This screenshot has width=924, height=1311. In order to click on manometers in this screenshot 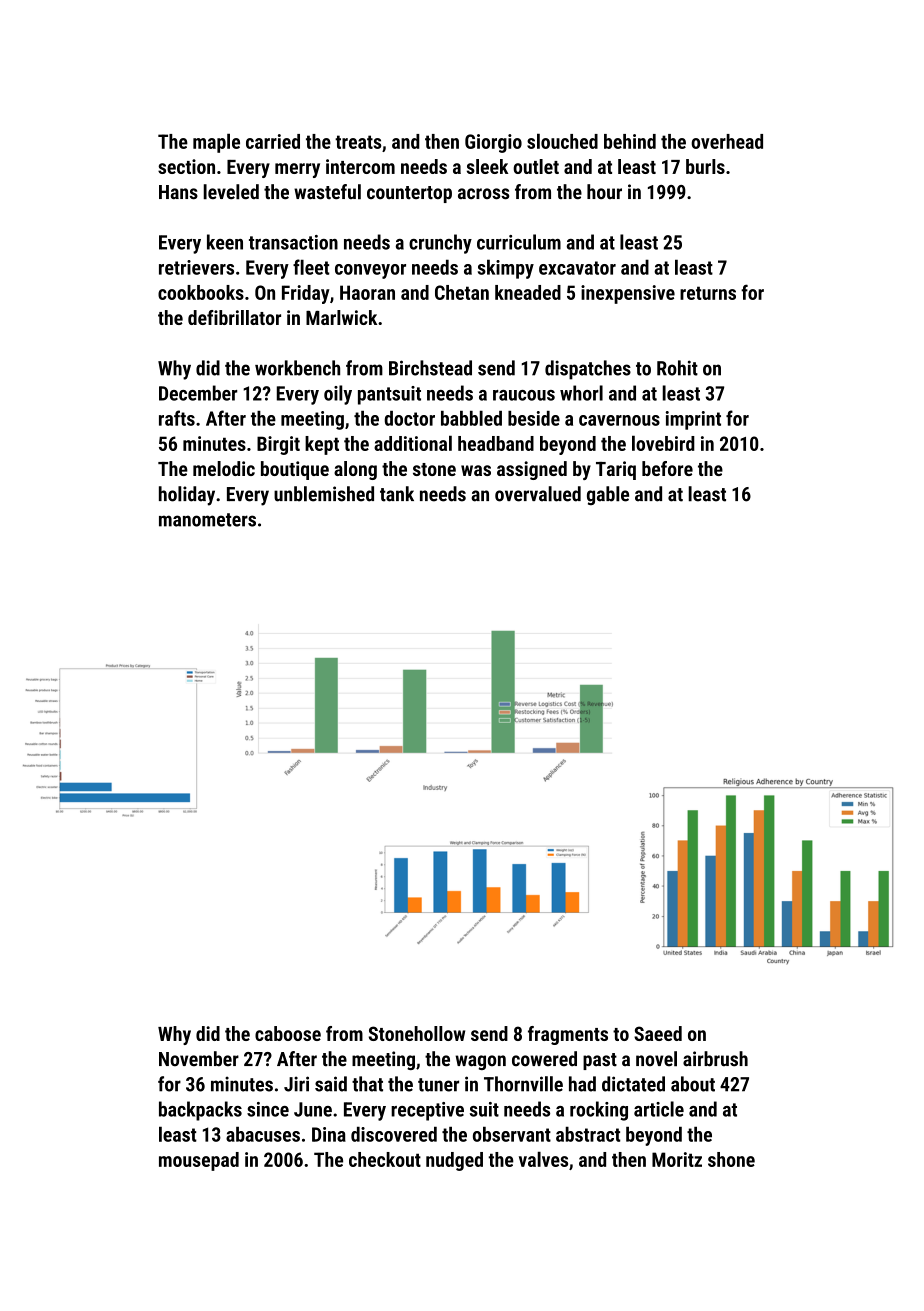, I will do `click(207, 520)`.
